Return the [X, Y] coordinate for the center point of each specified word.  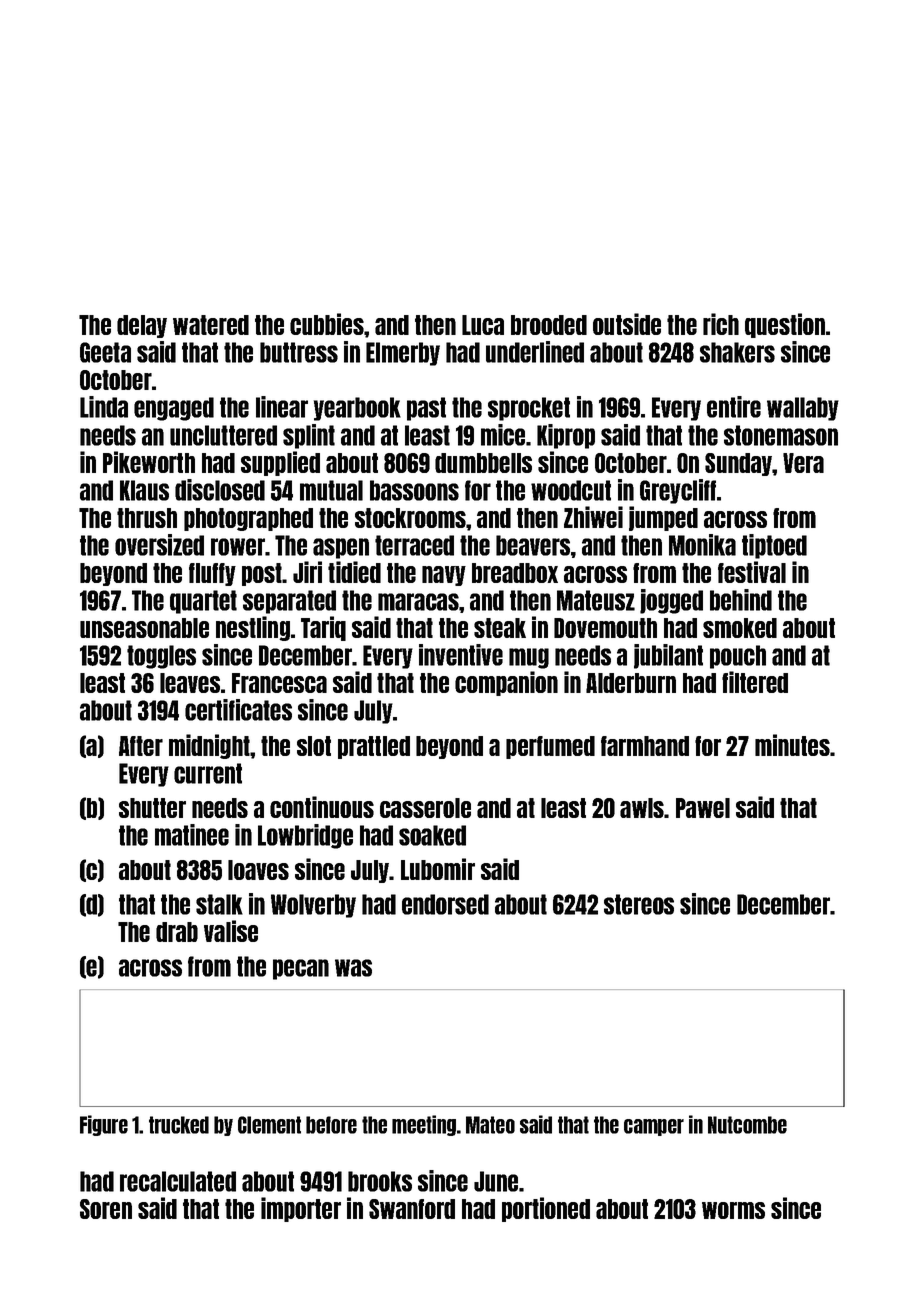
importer [301, 1209]
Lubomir [438, 869]
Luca [483, 325]
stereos [639, 904]
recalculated [178, 1181]
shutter [152, 808]
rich [721, 324]
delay [142, 326]
